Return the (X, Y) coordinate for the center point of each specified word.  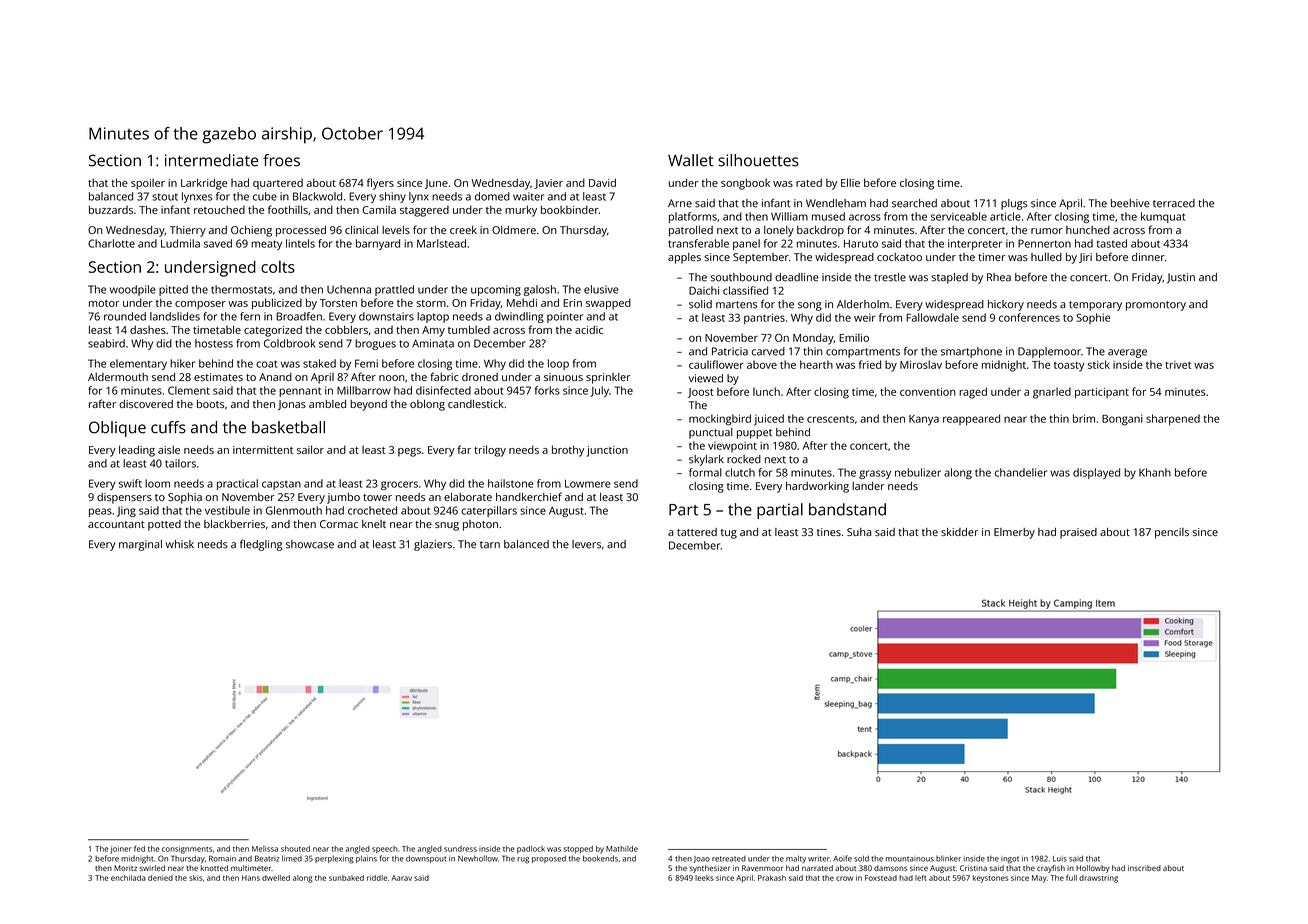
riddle (377, 878)
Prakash (772, 878)
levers (586, 544)
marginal (140, 545)
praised (1078, 533)
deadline (797, 277)
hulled (1046, 257)
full (1071, 878)
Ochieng (251, 231)
